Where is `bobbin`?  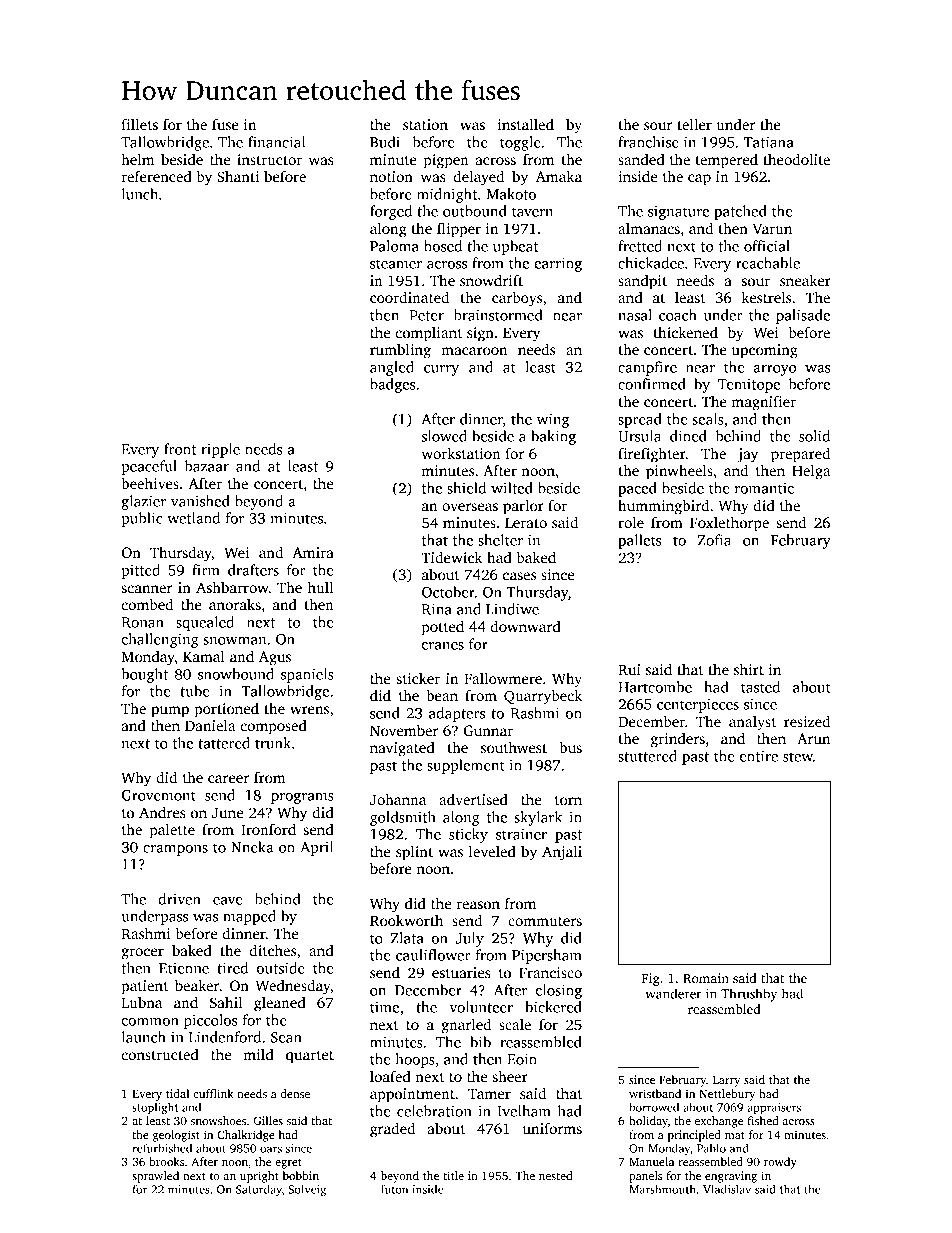
bobbin is located at coordinates (301, 1175).
